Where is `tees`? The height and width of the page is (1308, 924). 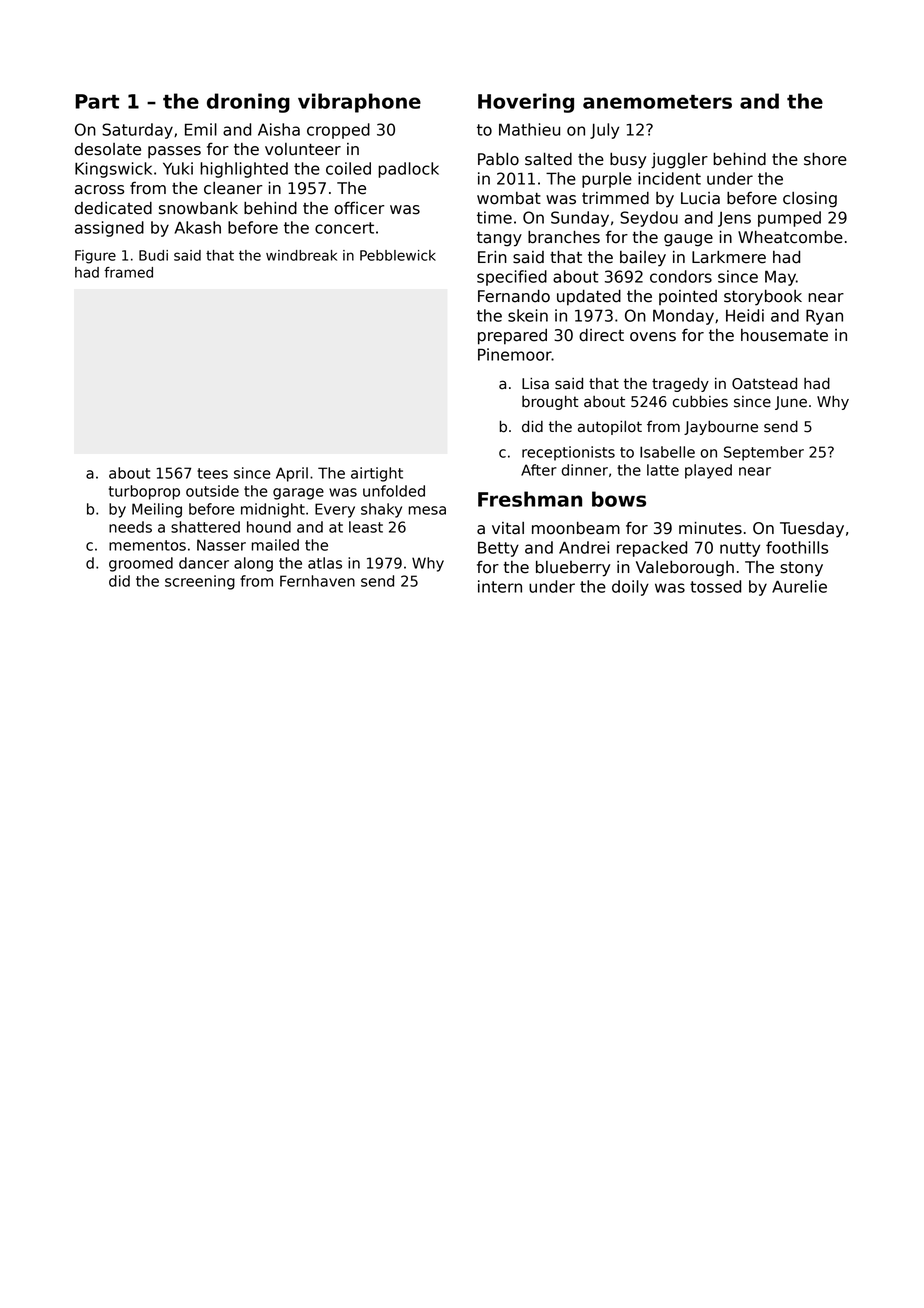
tees is located at coordinates (212, 473).
